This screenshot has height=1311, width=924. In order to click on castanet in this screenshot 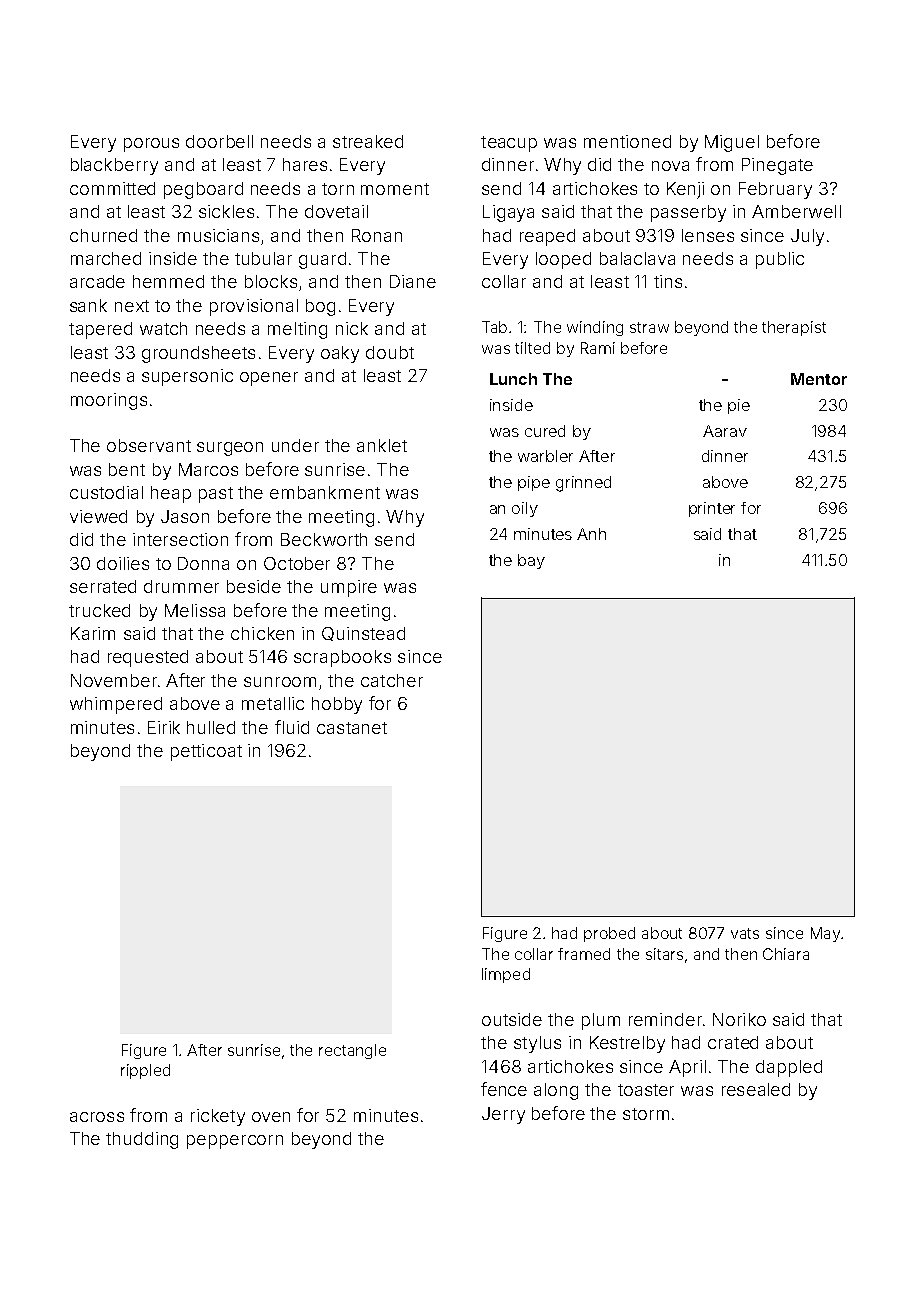, I will do `click(352, 728)`.
